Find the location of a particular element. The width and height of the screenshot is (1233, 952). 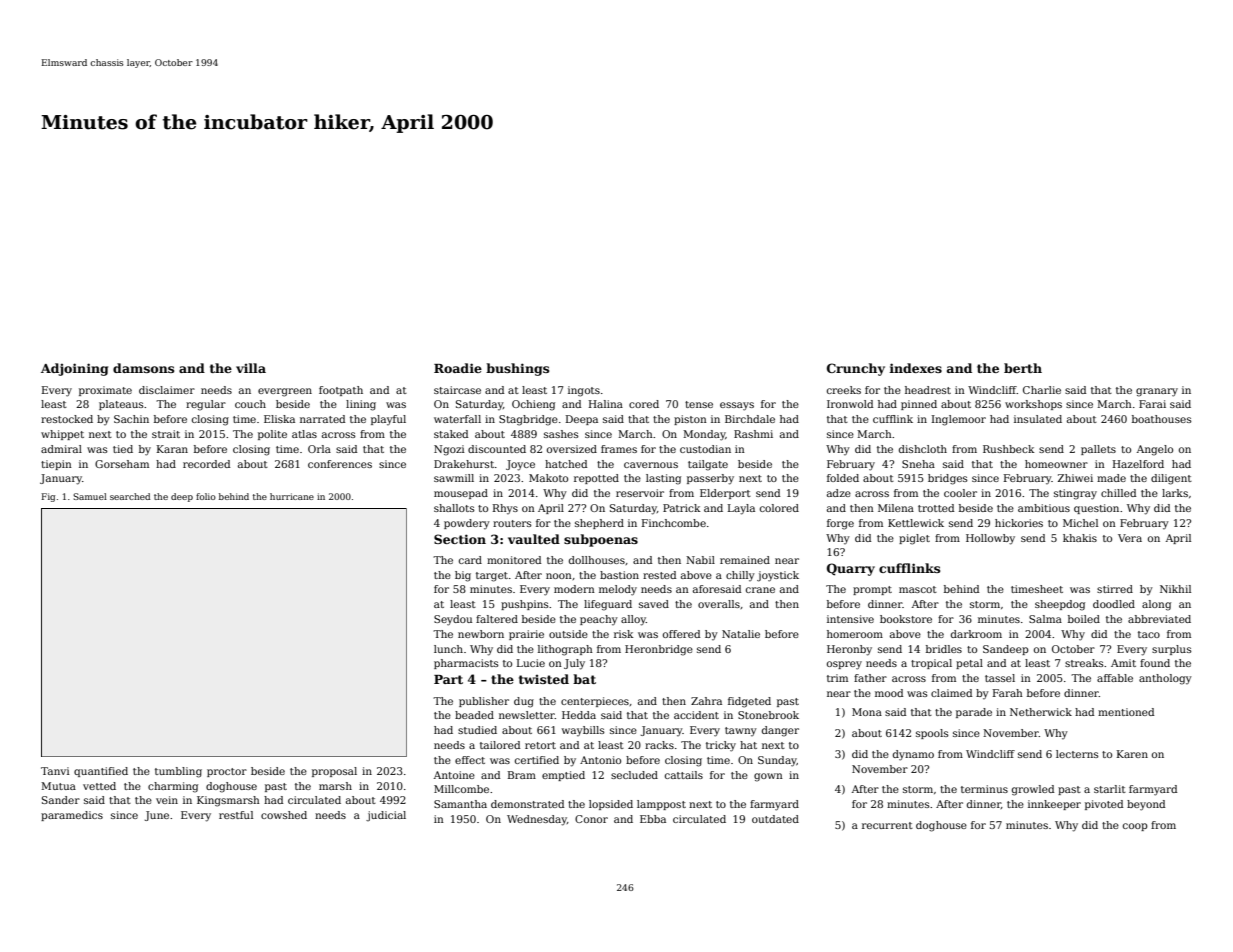

big is located at coordinates (463, 576).
